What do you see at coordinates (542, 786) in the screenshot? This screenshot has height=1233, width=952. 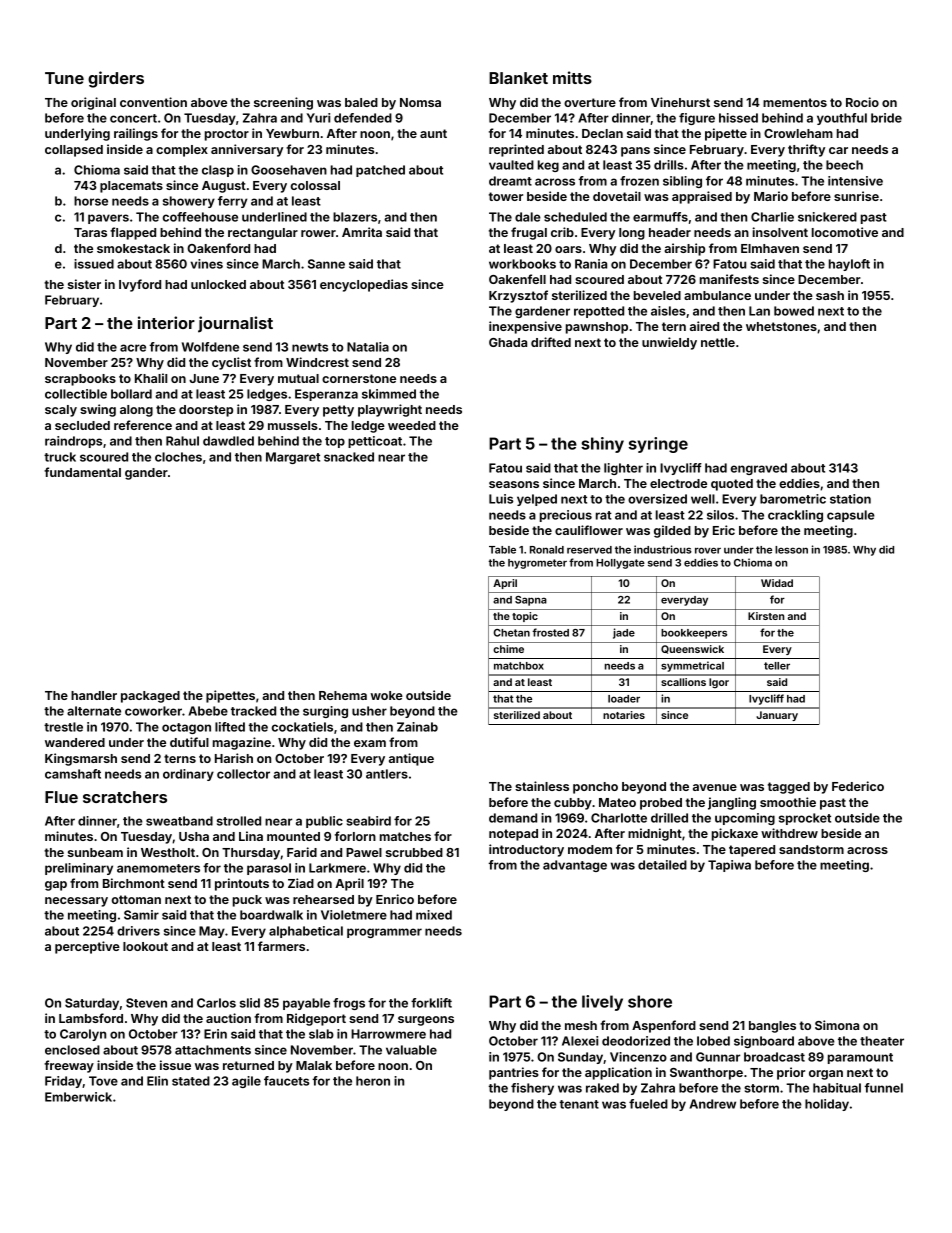 I see `stainless` at bounding box center [542, 786].
